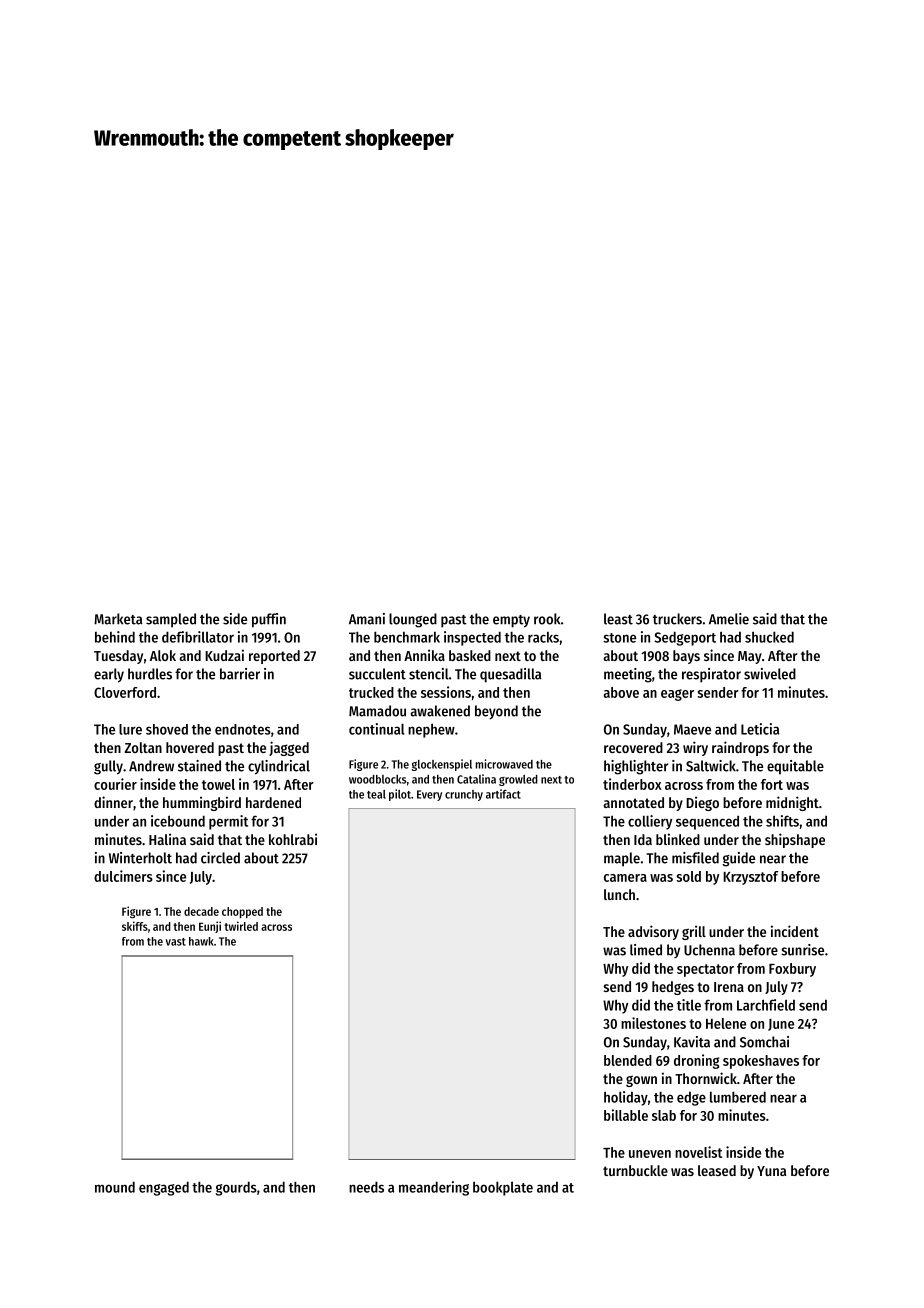 This document has height=1308, width=924. What do you see at coordinates (115, 1187) in the document?
I see `mound` at bounding box center [115, 1187].
